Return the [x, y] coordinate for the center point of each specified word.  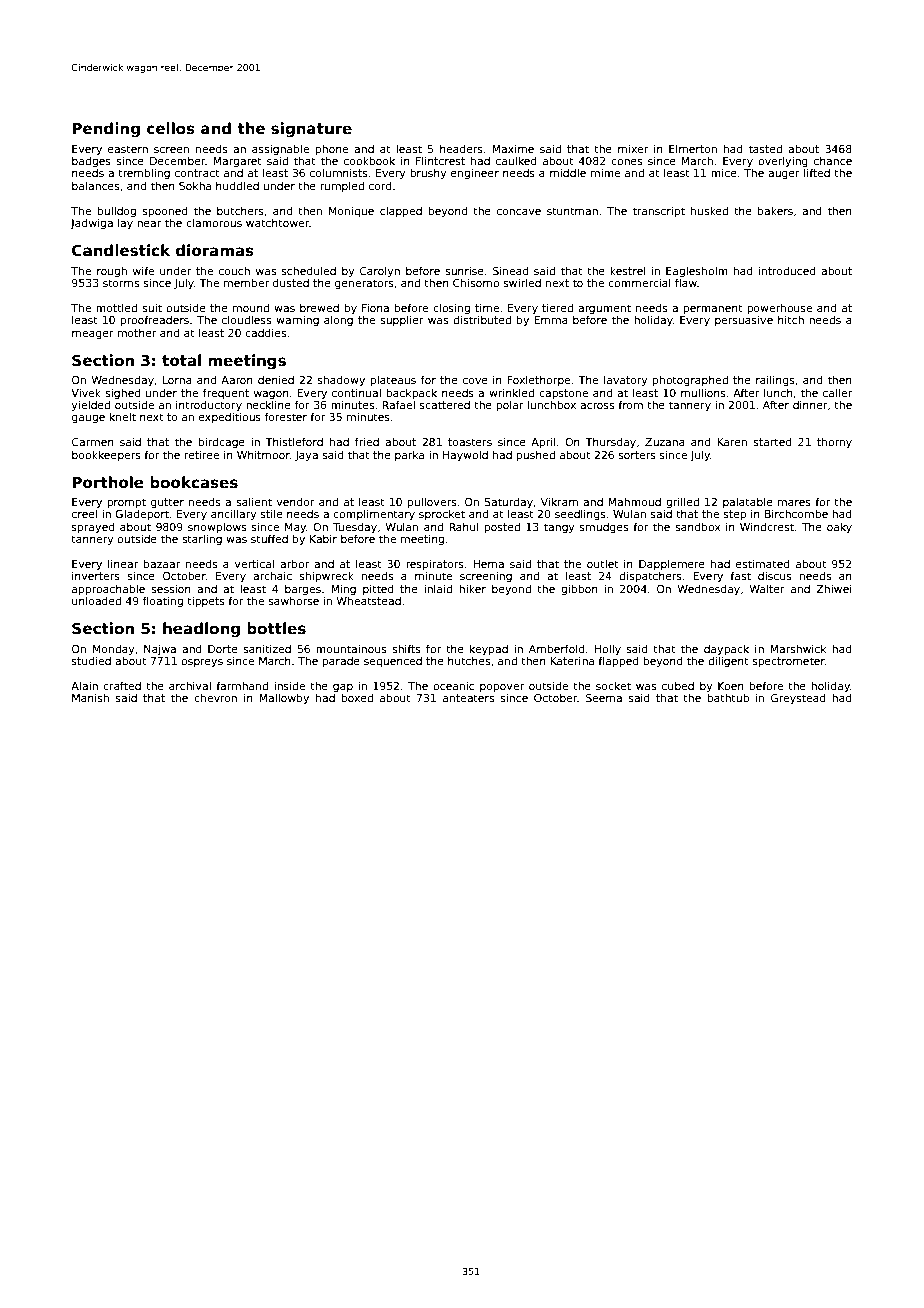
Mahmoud [634, 502]
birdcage [222, 442]
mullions [703, 393]
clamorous [214, 222]
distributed [482, 319]
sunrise [464, 271]
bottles [276, 628]
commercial [639, 283]
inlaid [438, 588]
